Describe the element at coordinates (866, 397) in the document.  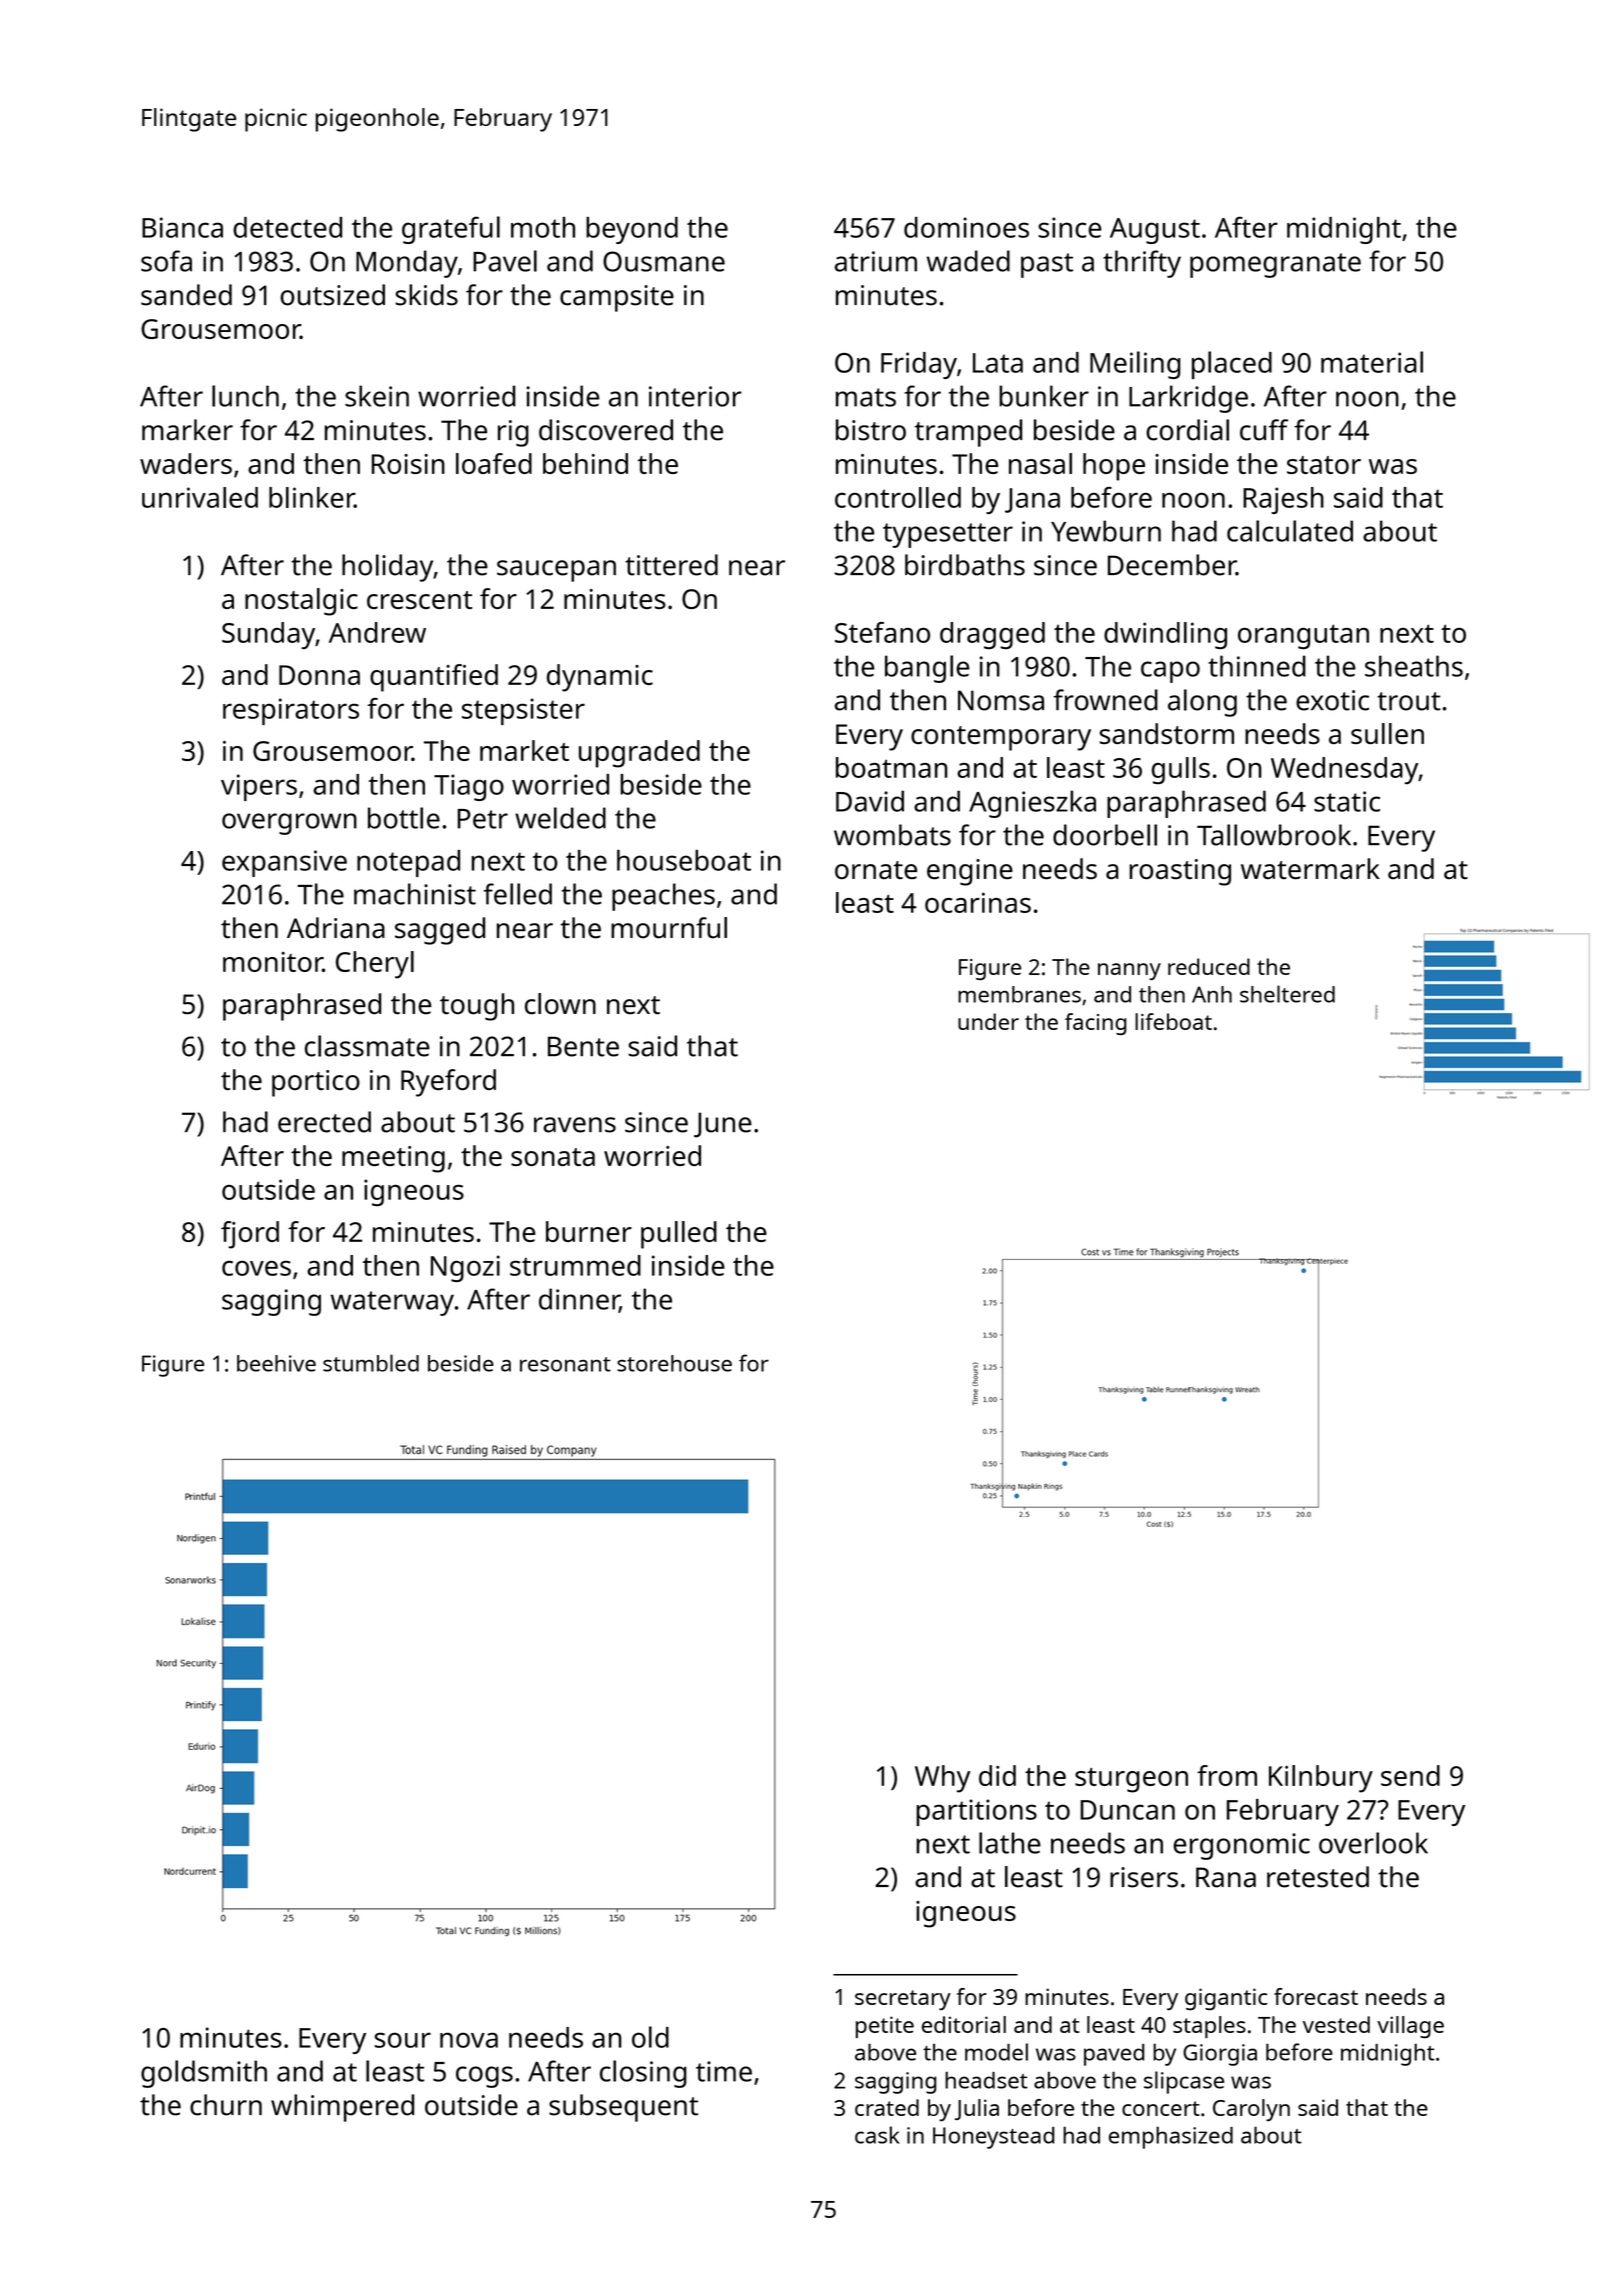
I see `mats` at that location.
